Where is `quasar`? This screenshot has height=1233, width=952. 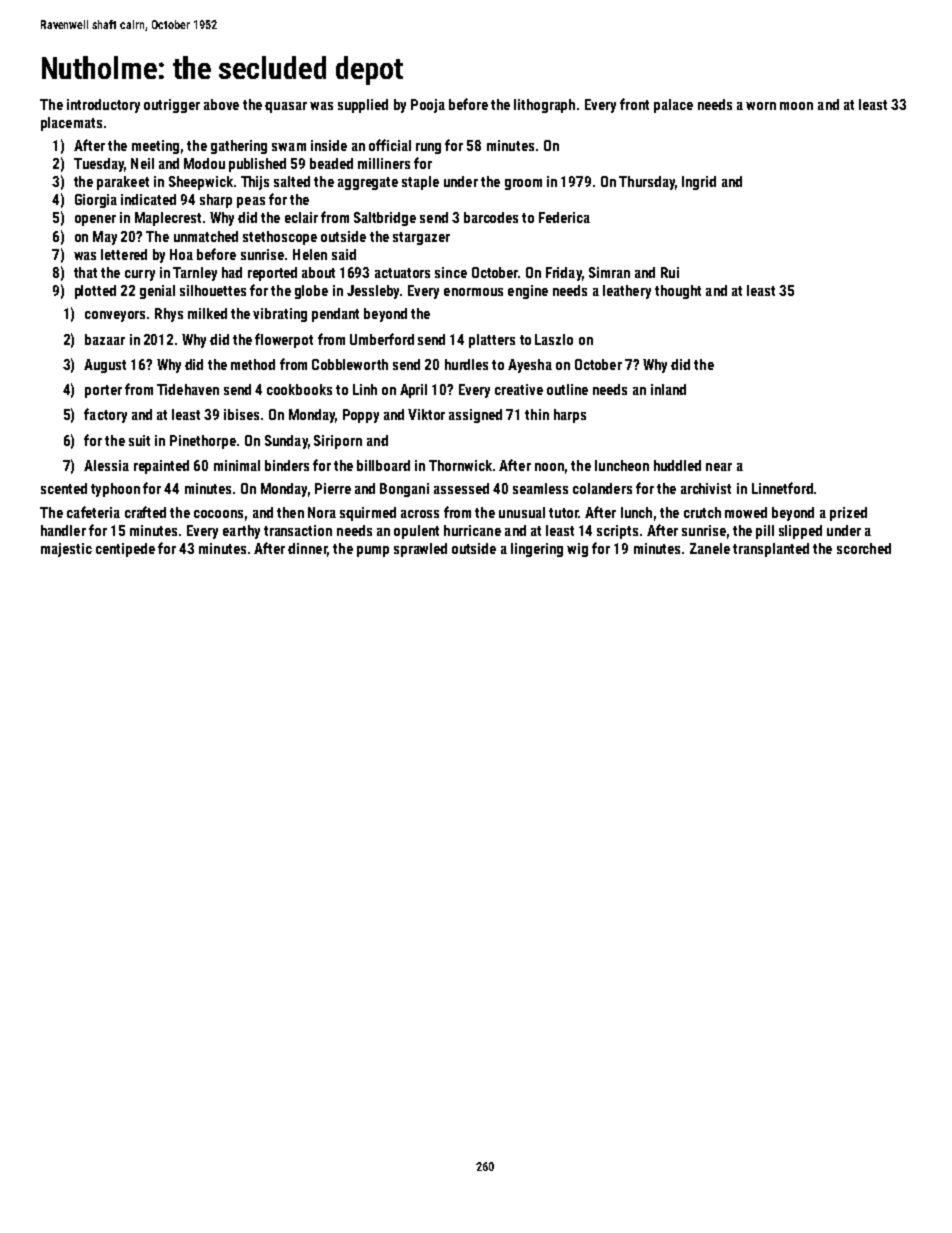
quasar is located at coordinates (286, 107).
